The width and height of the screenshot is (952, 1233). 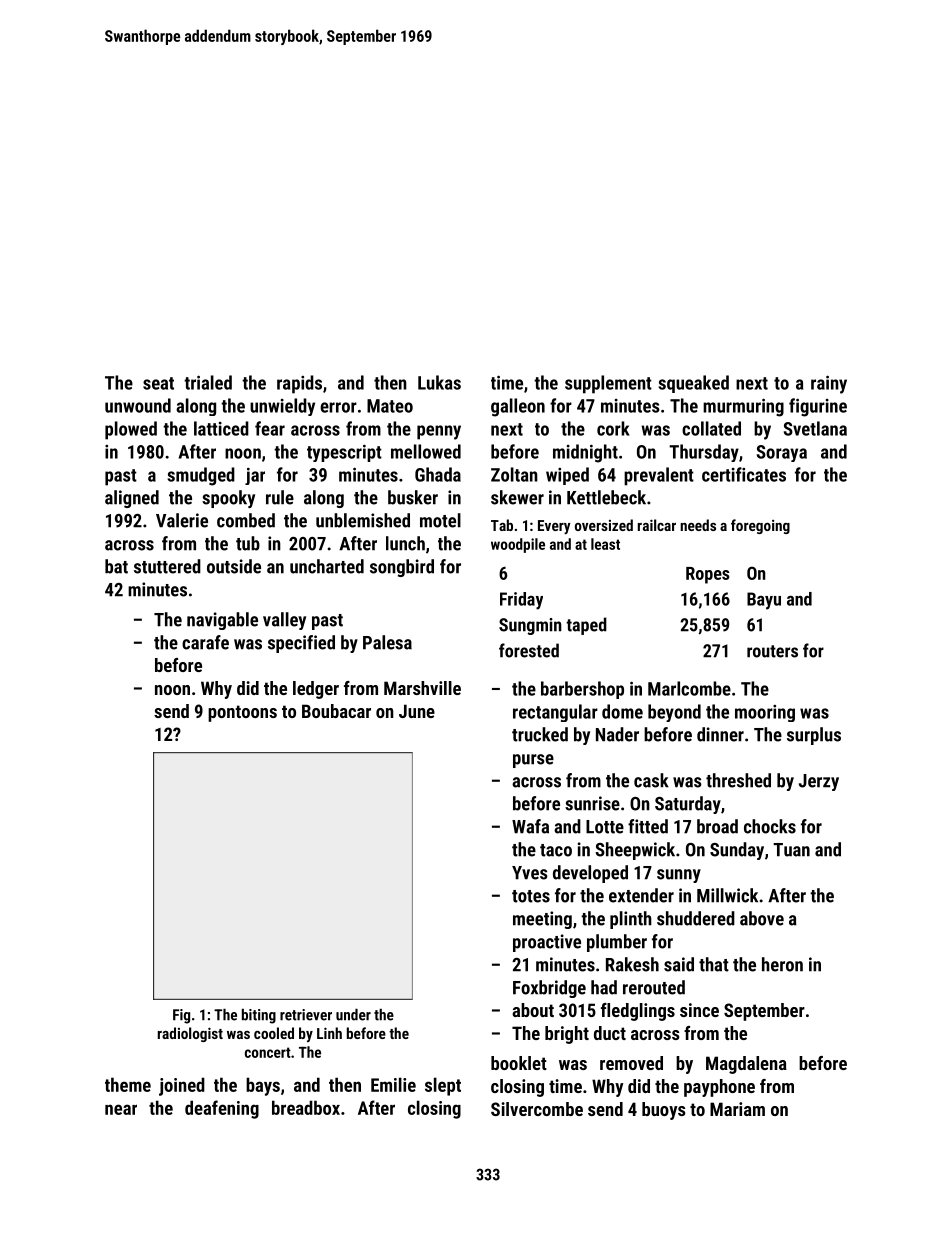 I want to click on aligned, so click(x=132, y=499).
